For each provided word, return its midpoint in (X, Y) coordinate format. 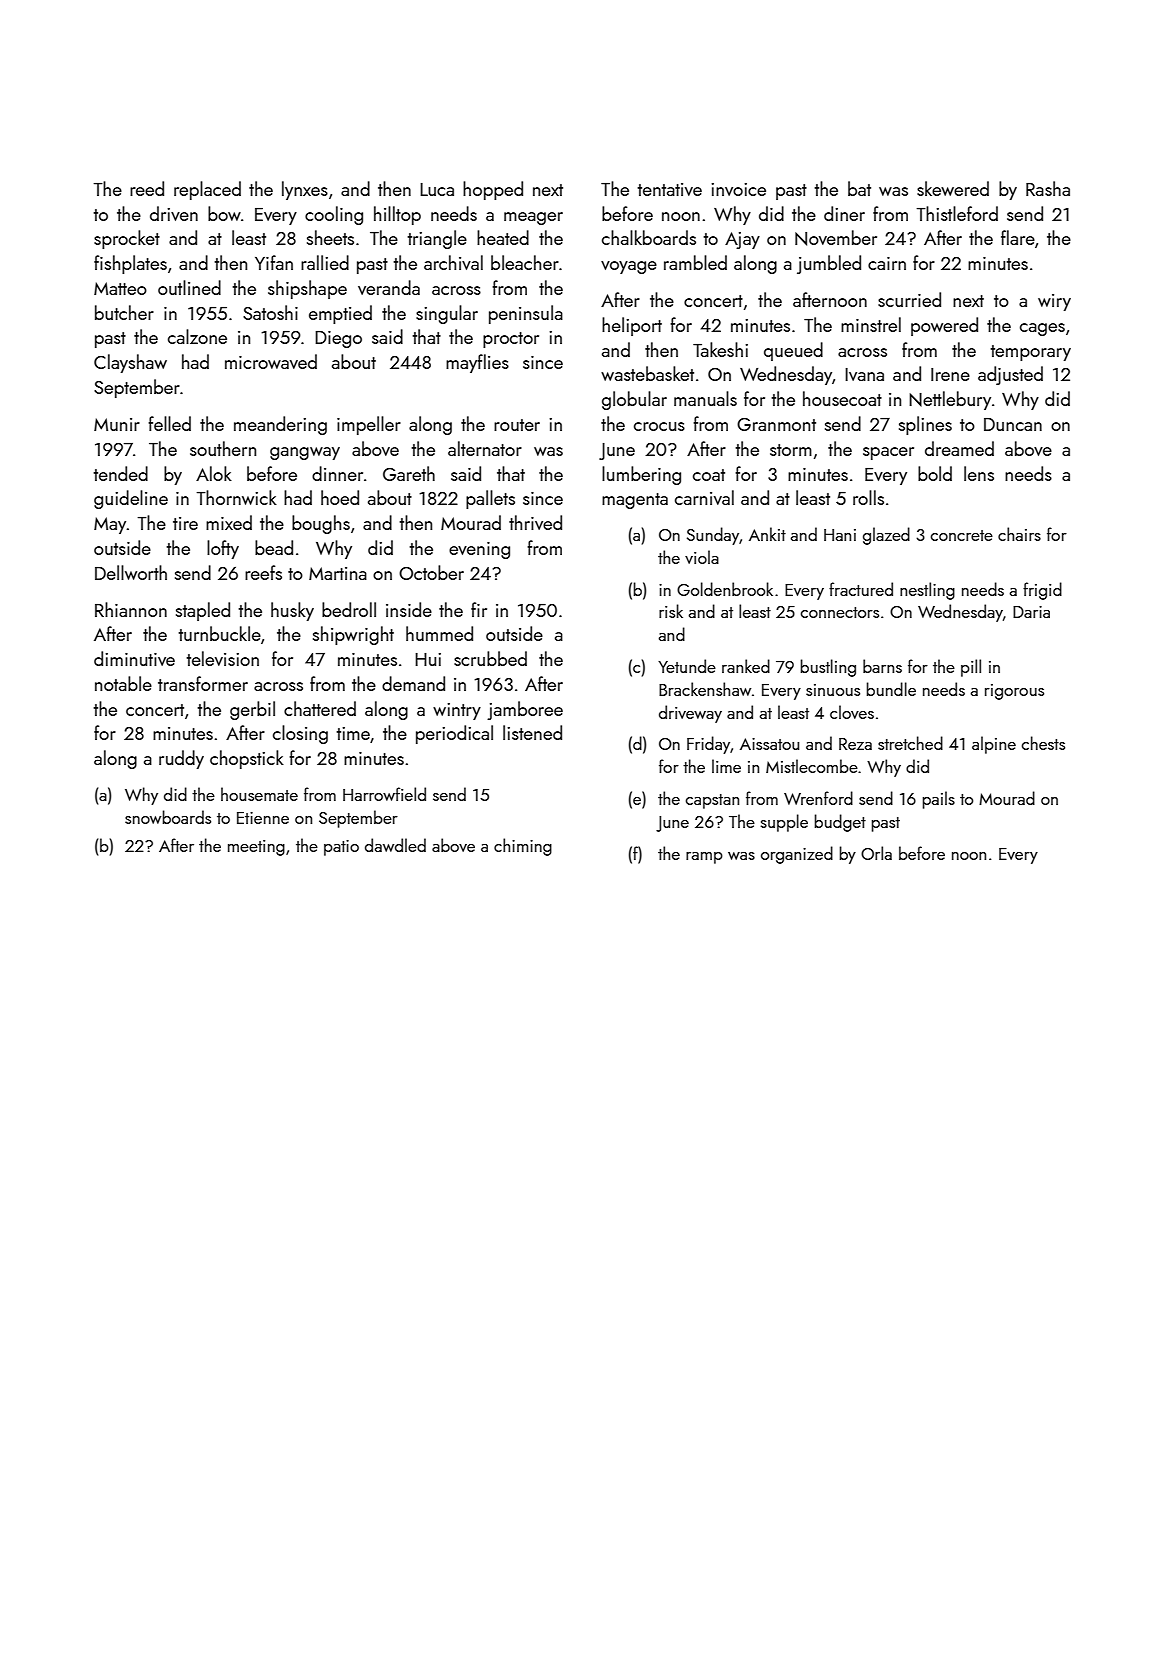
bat (859, 188)
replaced (207, 190)
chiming (523, 847)
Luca (437, 189)
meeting (256, 848)
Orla (876, 853)
